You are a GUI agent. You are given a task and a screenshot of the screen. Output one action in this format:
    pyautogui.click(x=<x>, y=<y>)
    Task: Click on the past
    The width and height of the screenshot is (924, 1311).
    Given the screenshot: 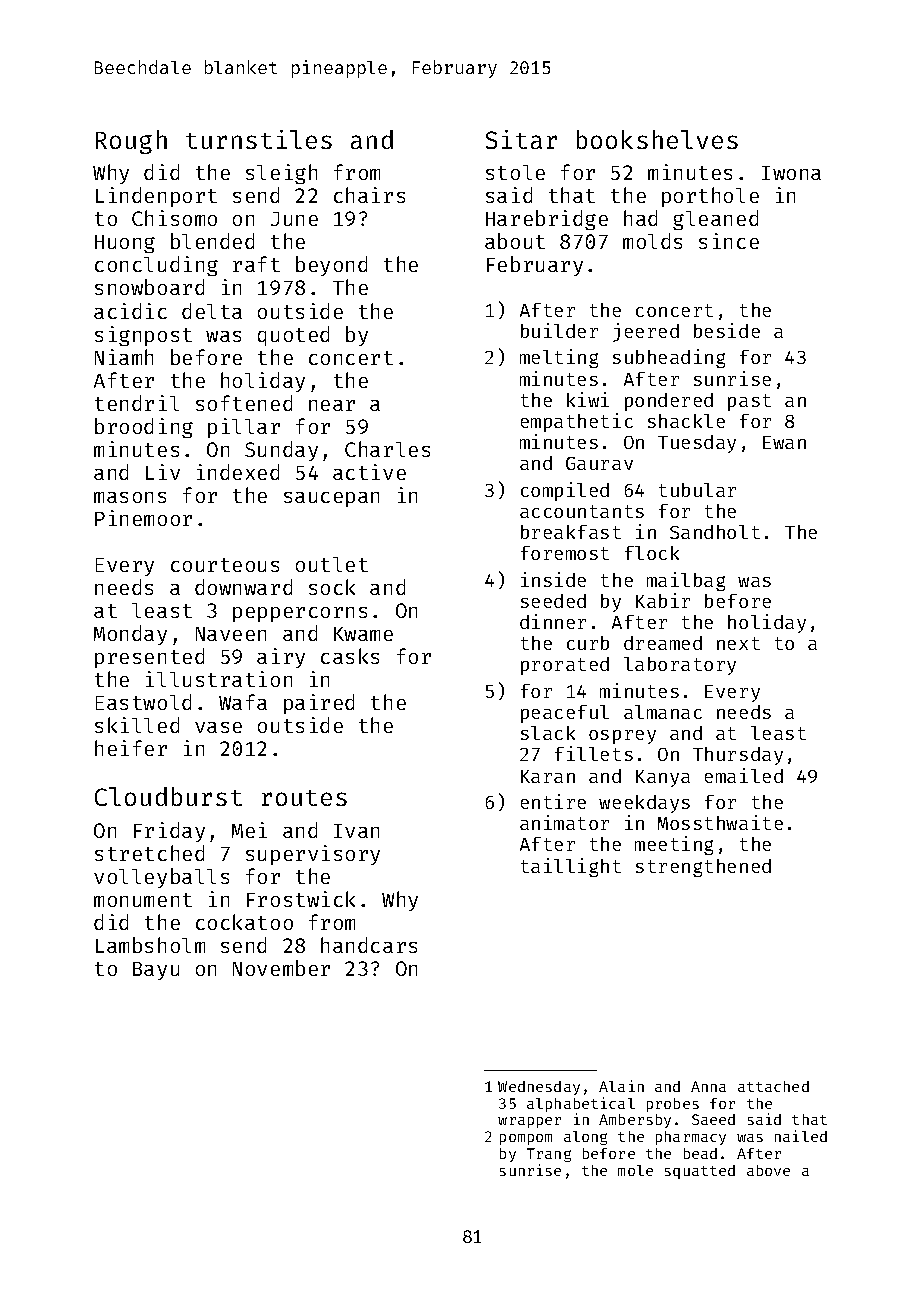 What is the action you would take?
    pyautogui.click(x=749, y=402)
